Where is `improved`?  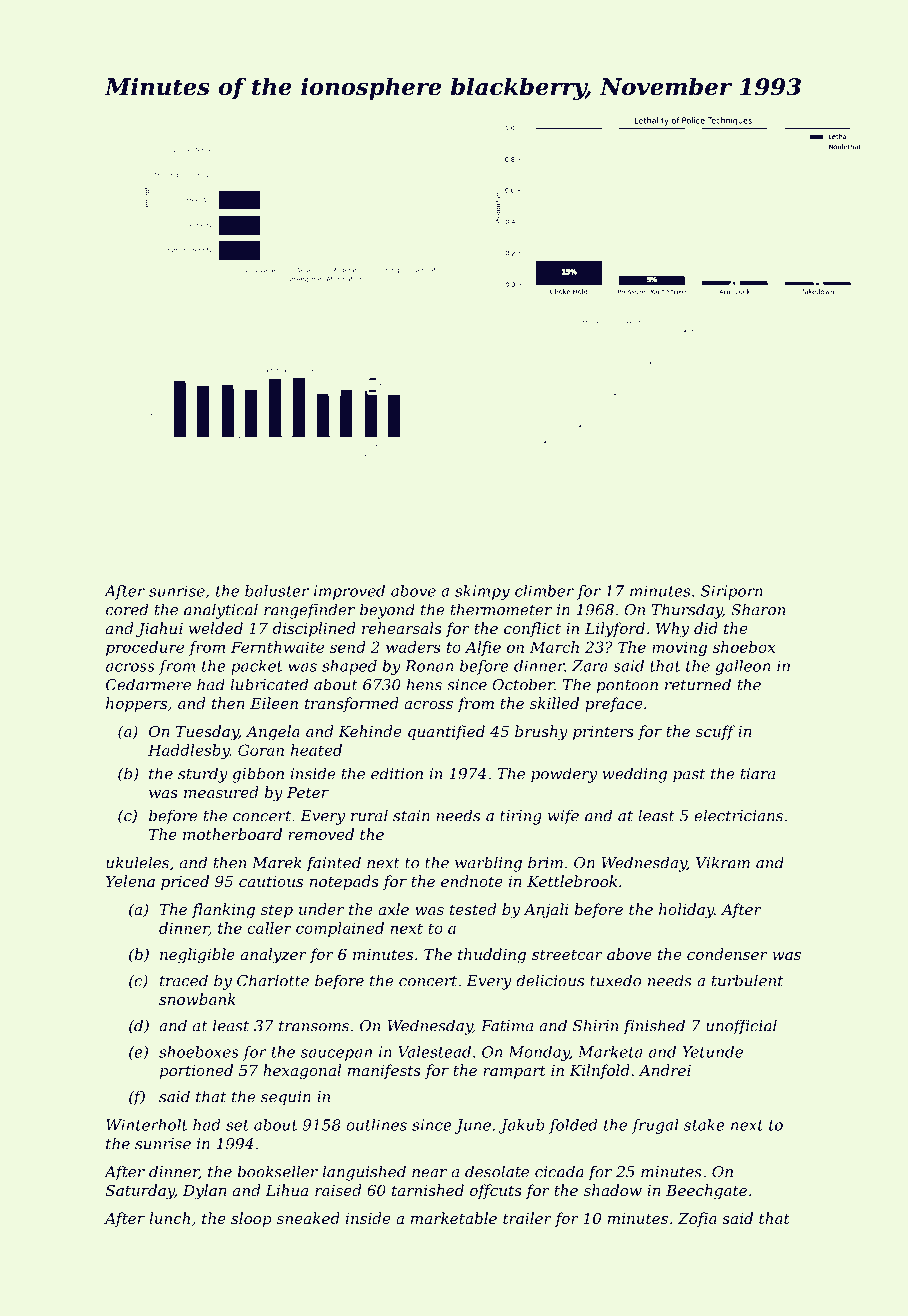 improved is located at coordinates (349, 592).
